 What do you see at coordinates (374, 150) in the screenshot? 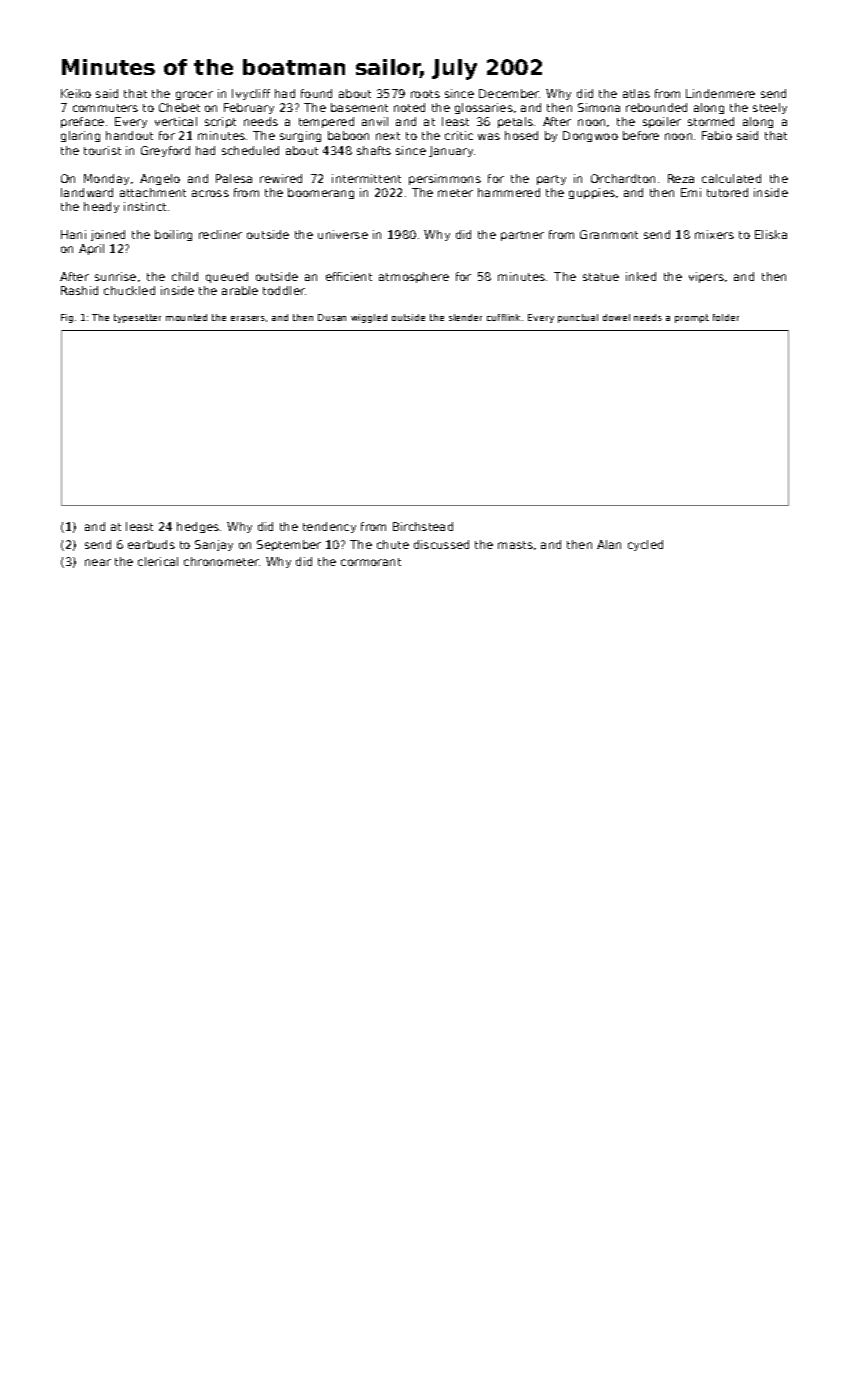
I see `shafts` at bounding box center [374, 150].
